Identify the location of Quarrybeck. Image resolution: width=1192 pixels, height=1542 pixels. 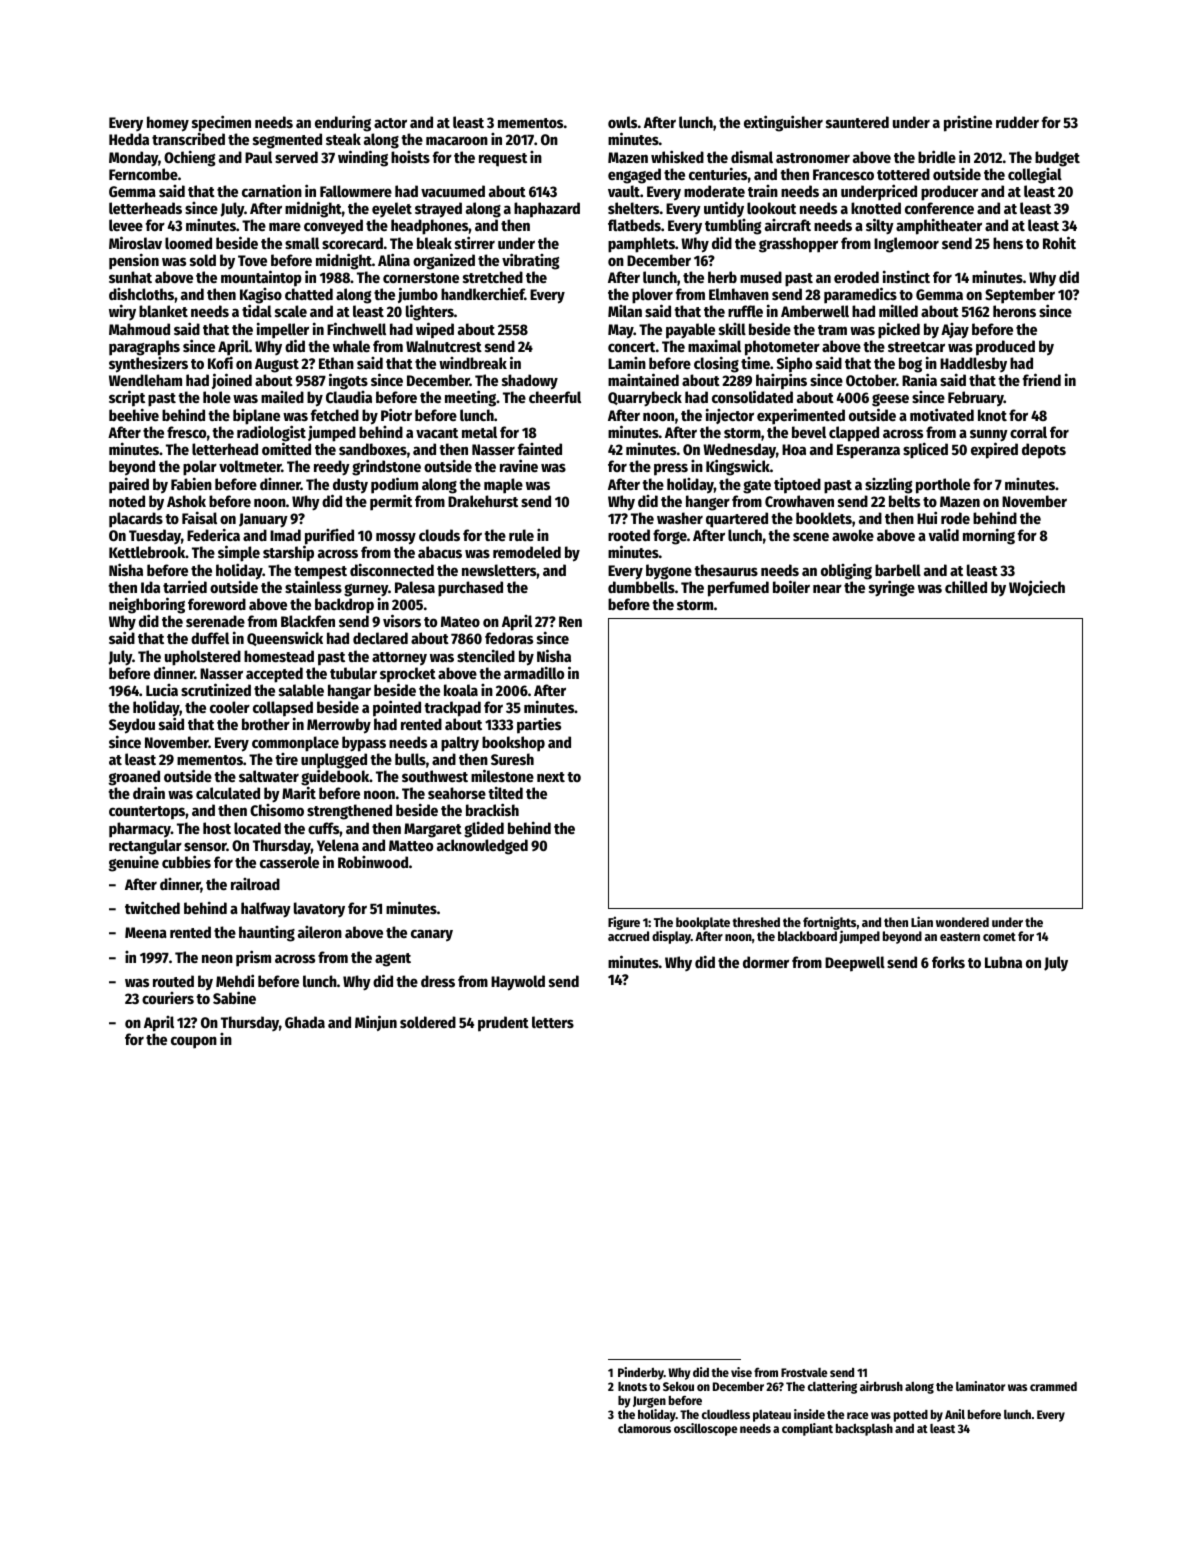
(645, 399).
